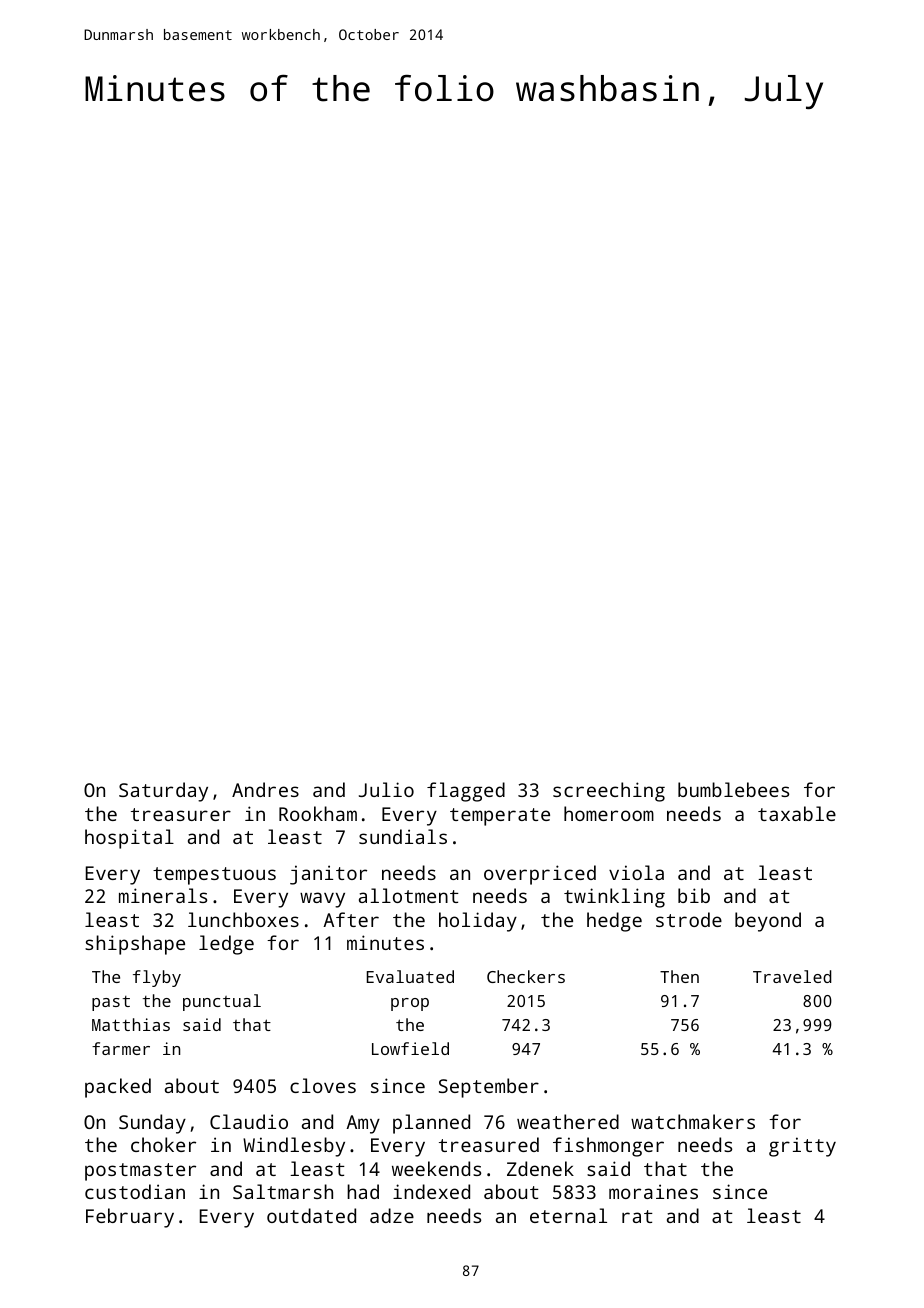 The height and width of the page is (1308, 924). What do you see at coordinates (392, 1215) in the page?
I see `adze` at bounding box center [392, 1215].
